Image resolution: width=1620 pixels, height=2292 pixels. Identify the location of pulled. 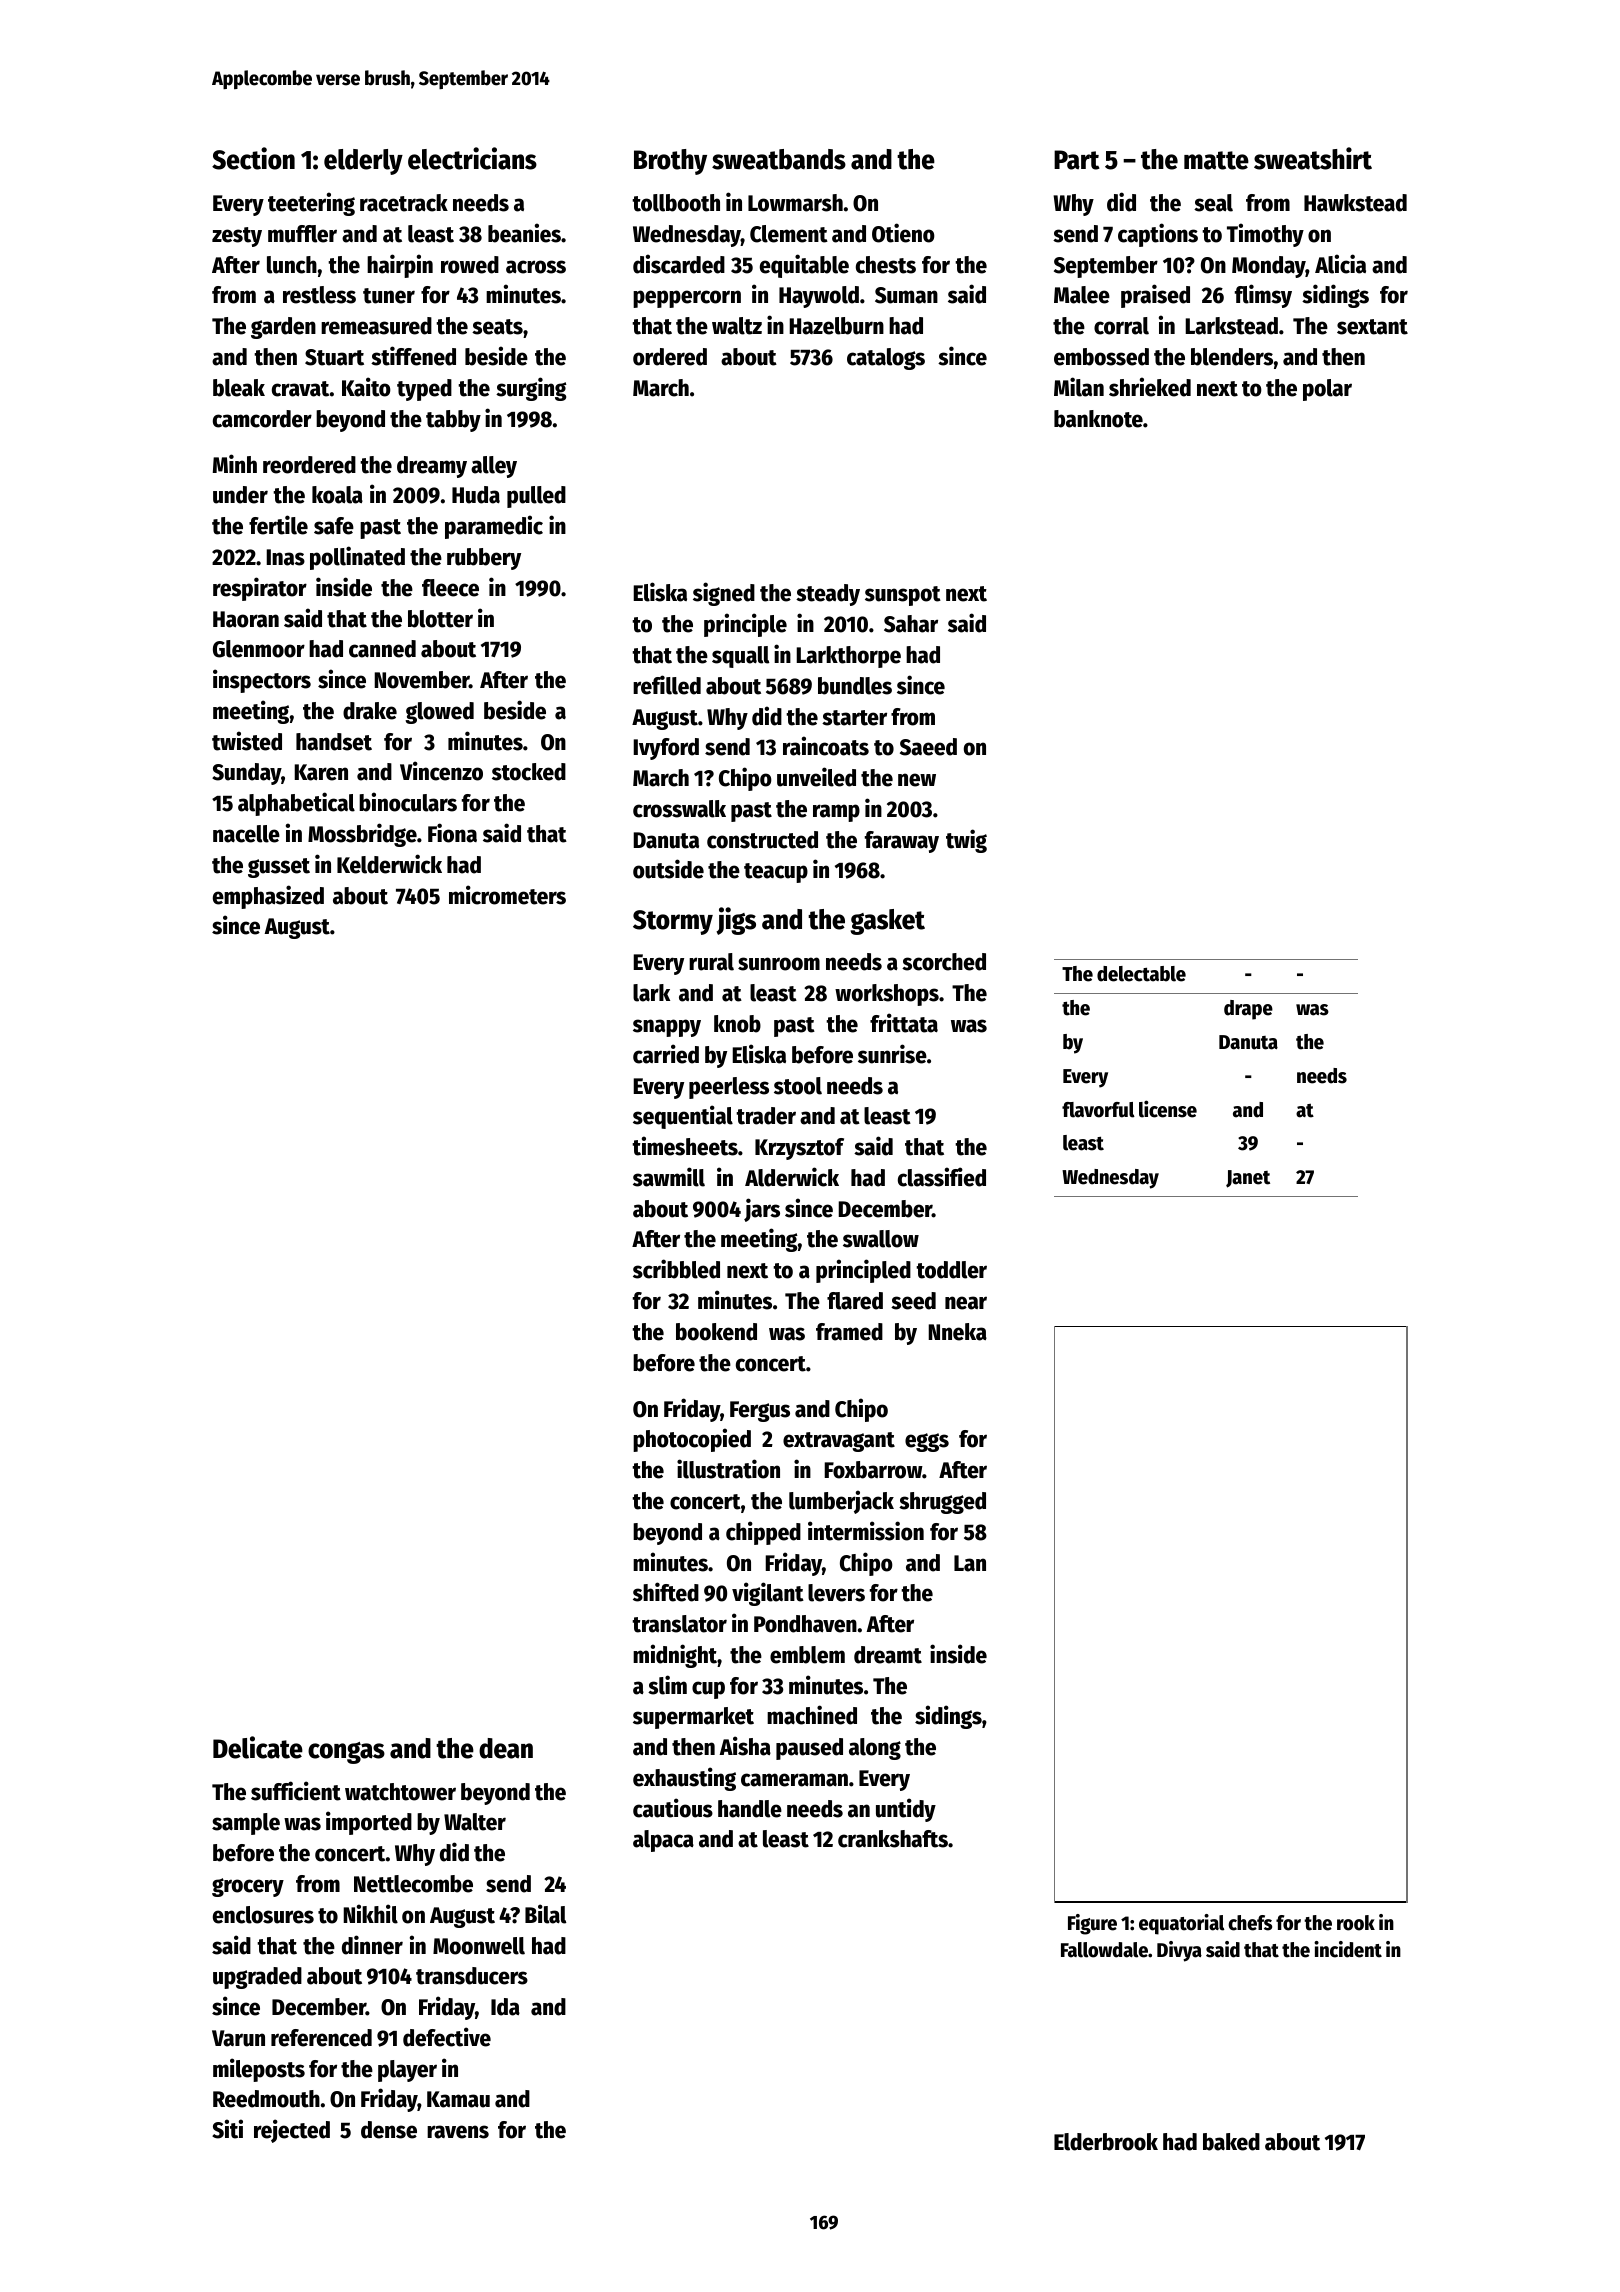
(536, 497).
